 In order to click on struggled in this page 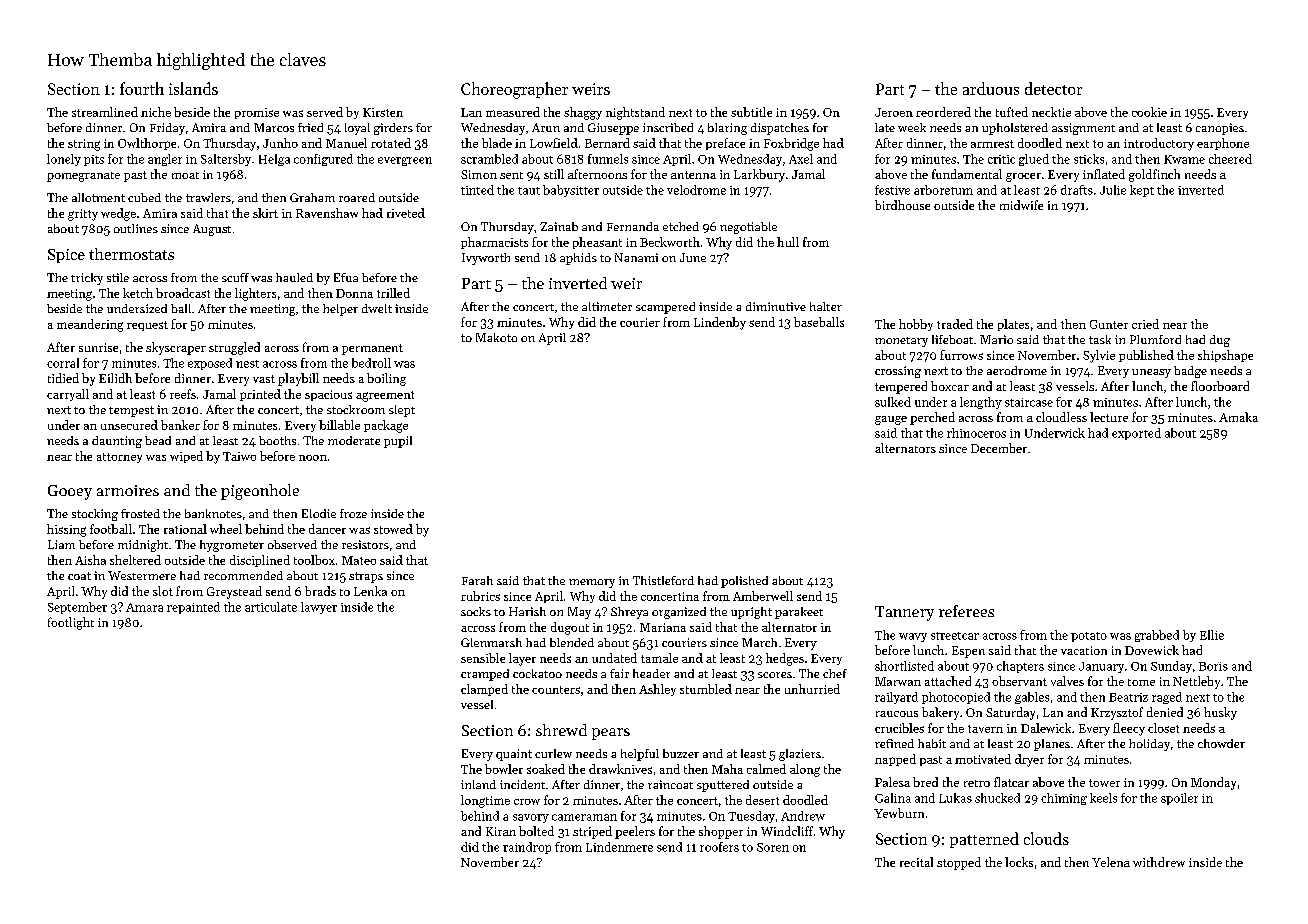, I will do `click(234, 348)`.
